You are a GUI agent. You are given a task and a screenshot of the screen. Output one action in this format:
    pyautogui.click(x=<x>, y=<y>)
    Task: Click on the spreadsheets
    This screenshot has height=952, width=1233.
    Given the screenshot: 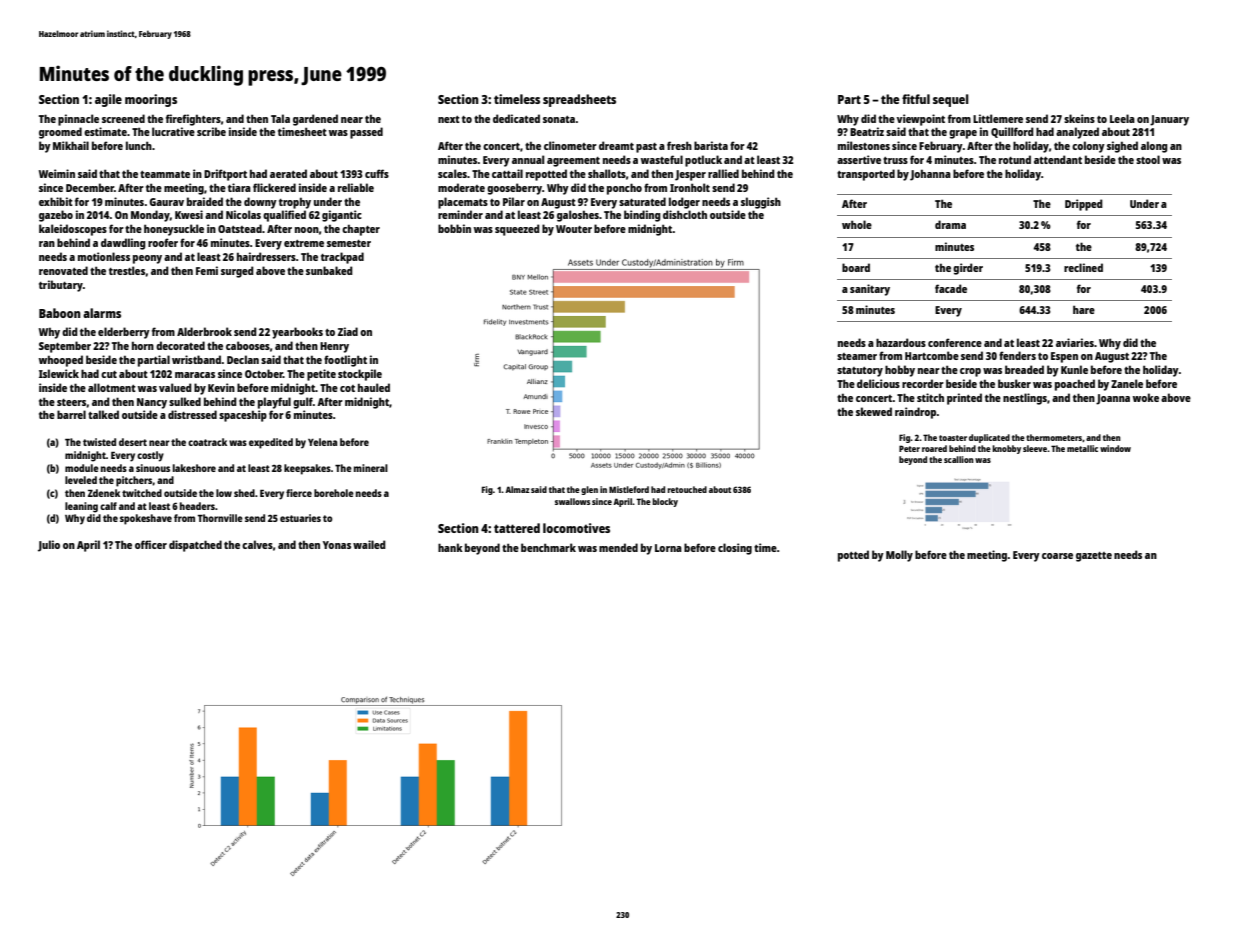 What is the action you would take?
    pyautogui.click(x=579, y=100)
